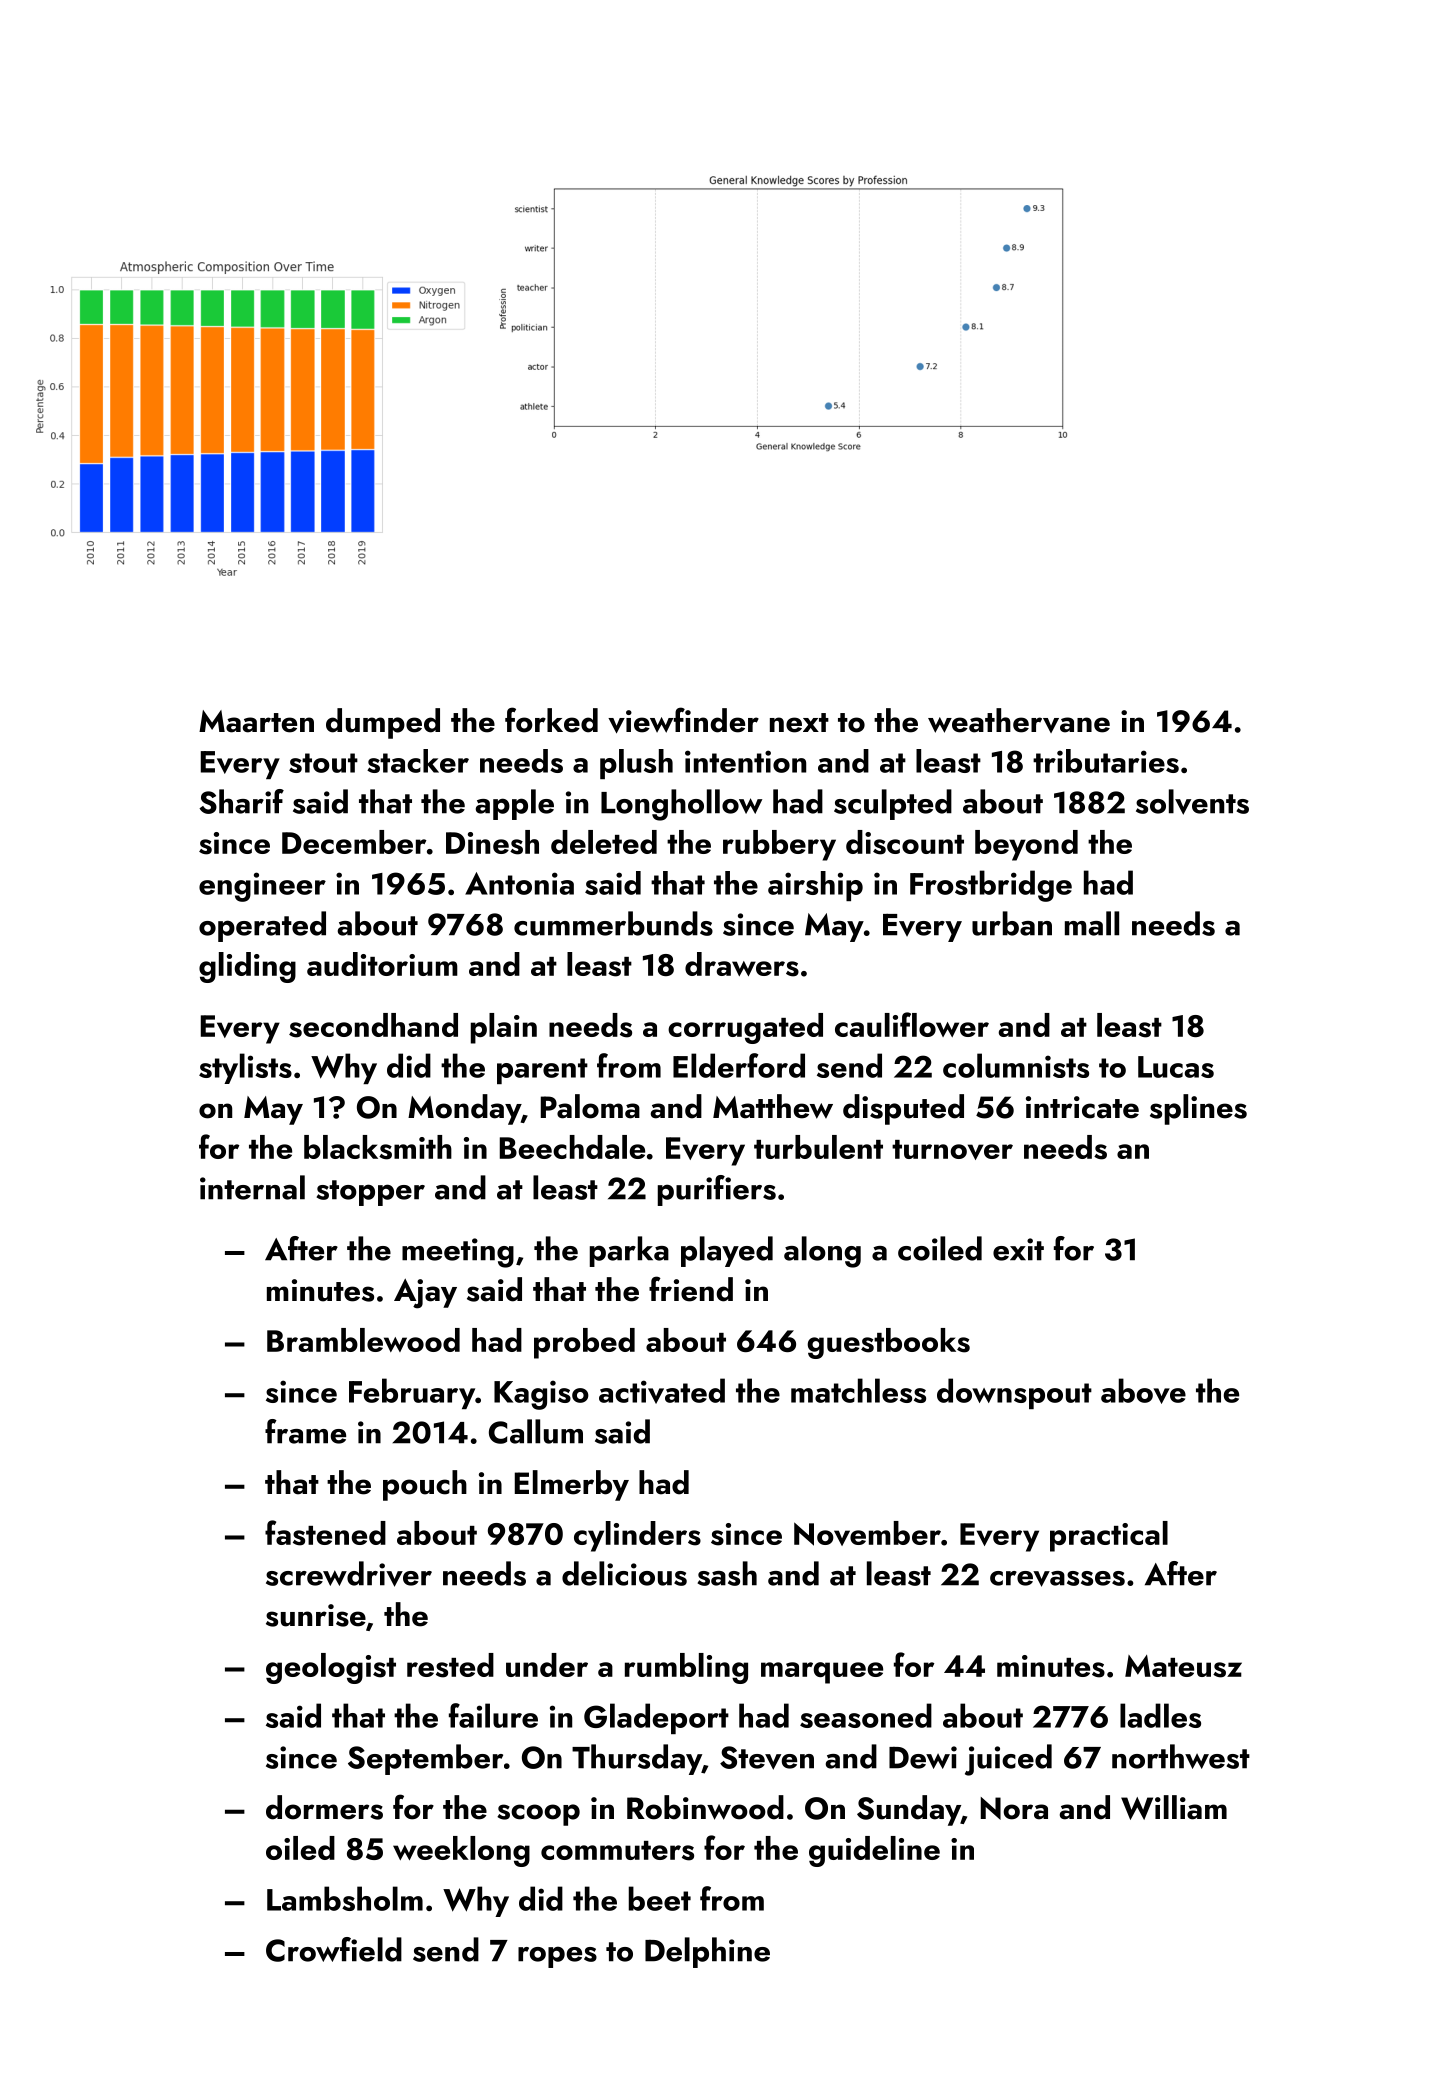 Image resolution: width=1450 pixels, height=2100 pixels. Describe the element at coordinates (683, 720) in the screenshot. I see `viewfinder` at that location.
